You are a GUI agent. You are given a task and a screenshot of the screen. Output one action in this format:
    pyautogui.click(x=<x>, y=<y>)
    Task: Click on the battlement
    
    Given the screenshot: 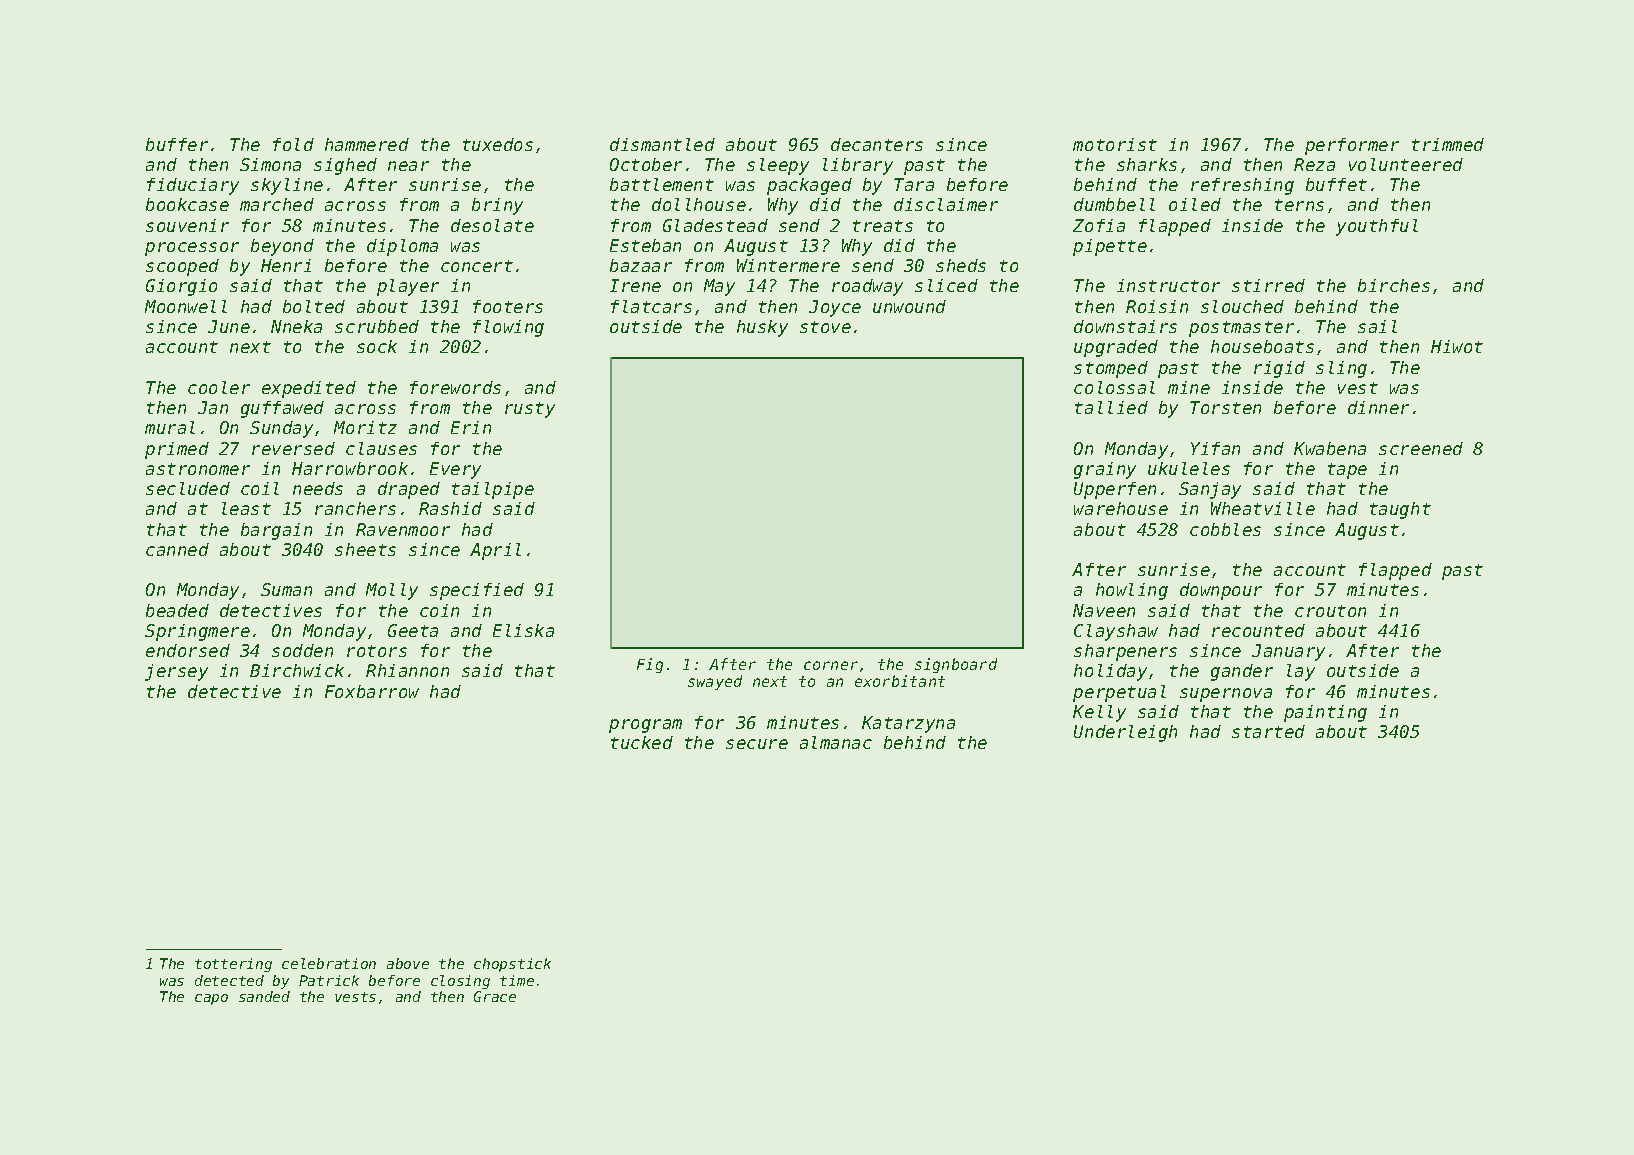 What is the action you would take?
    pyautogui.click(x=662, y=184)
